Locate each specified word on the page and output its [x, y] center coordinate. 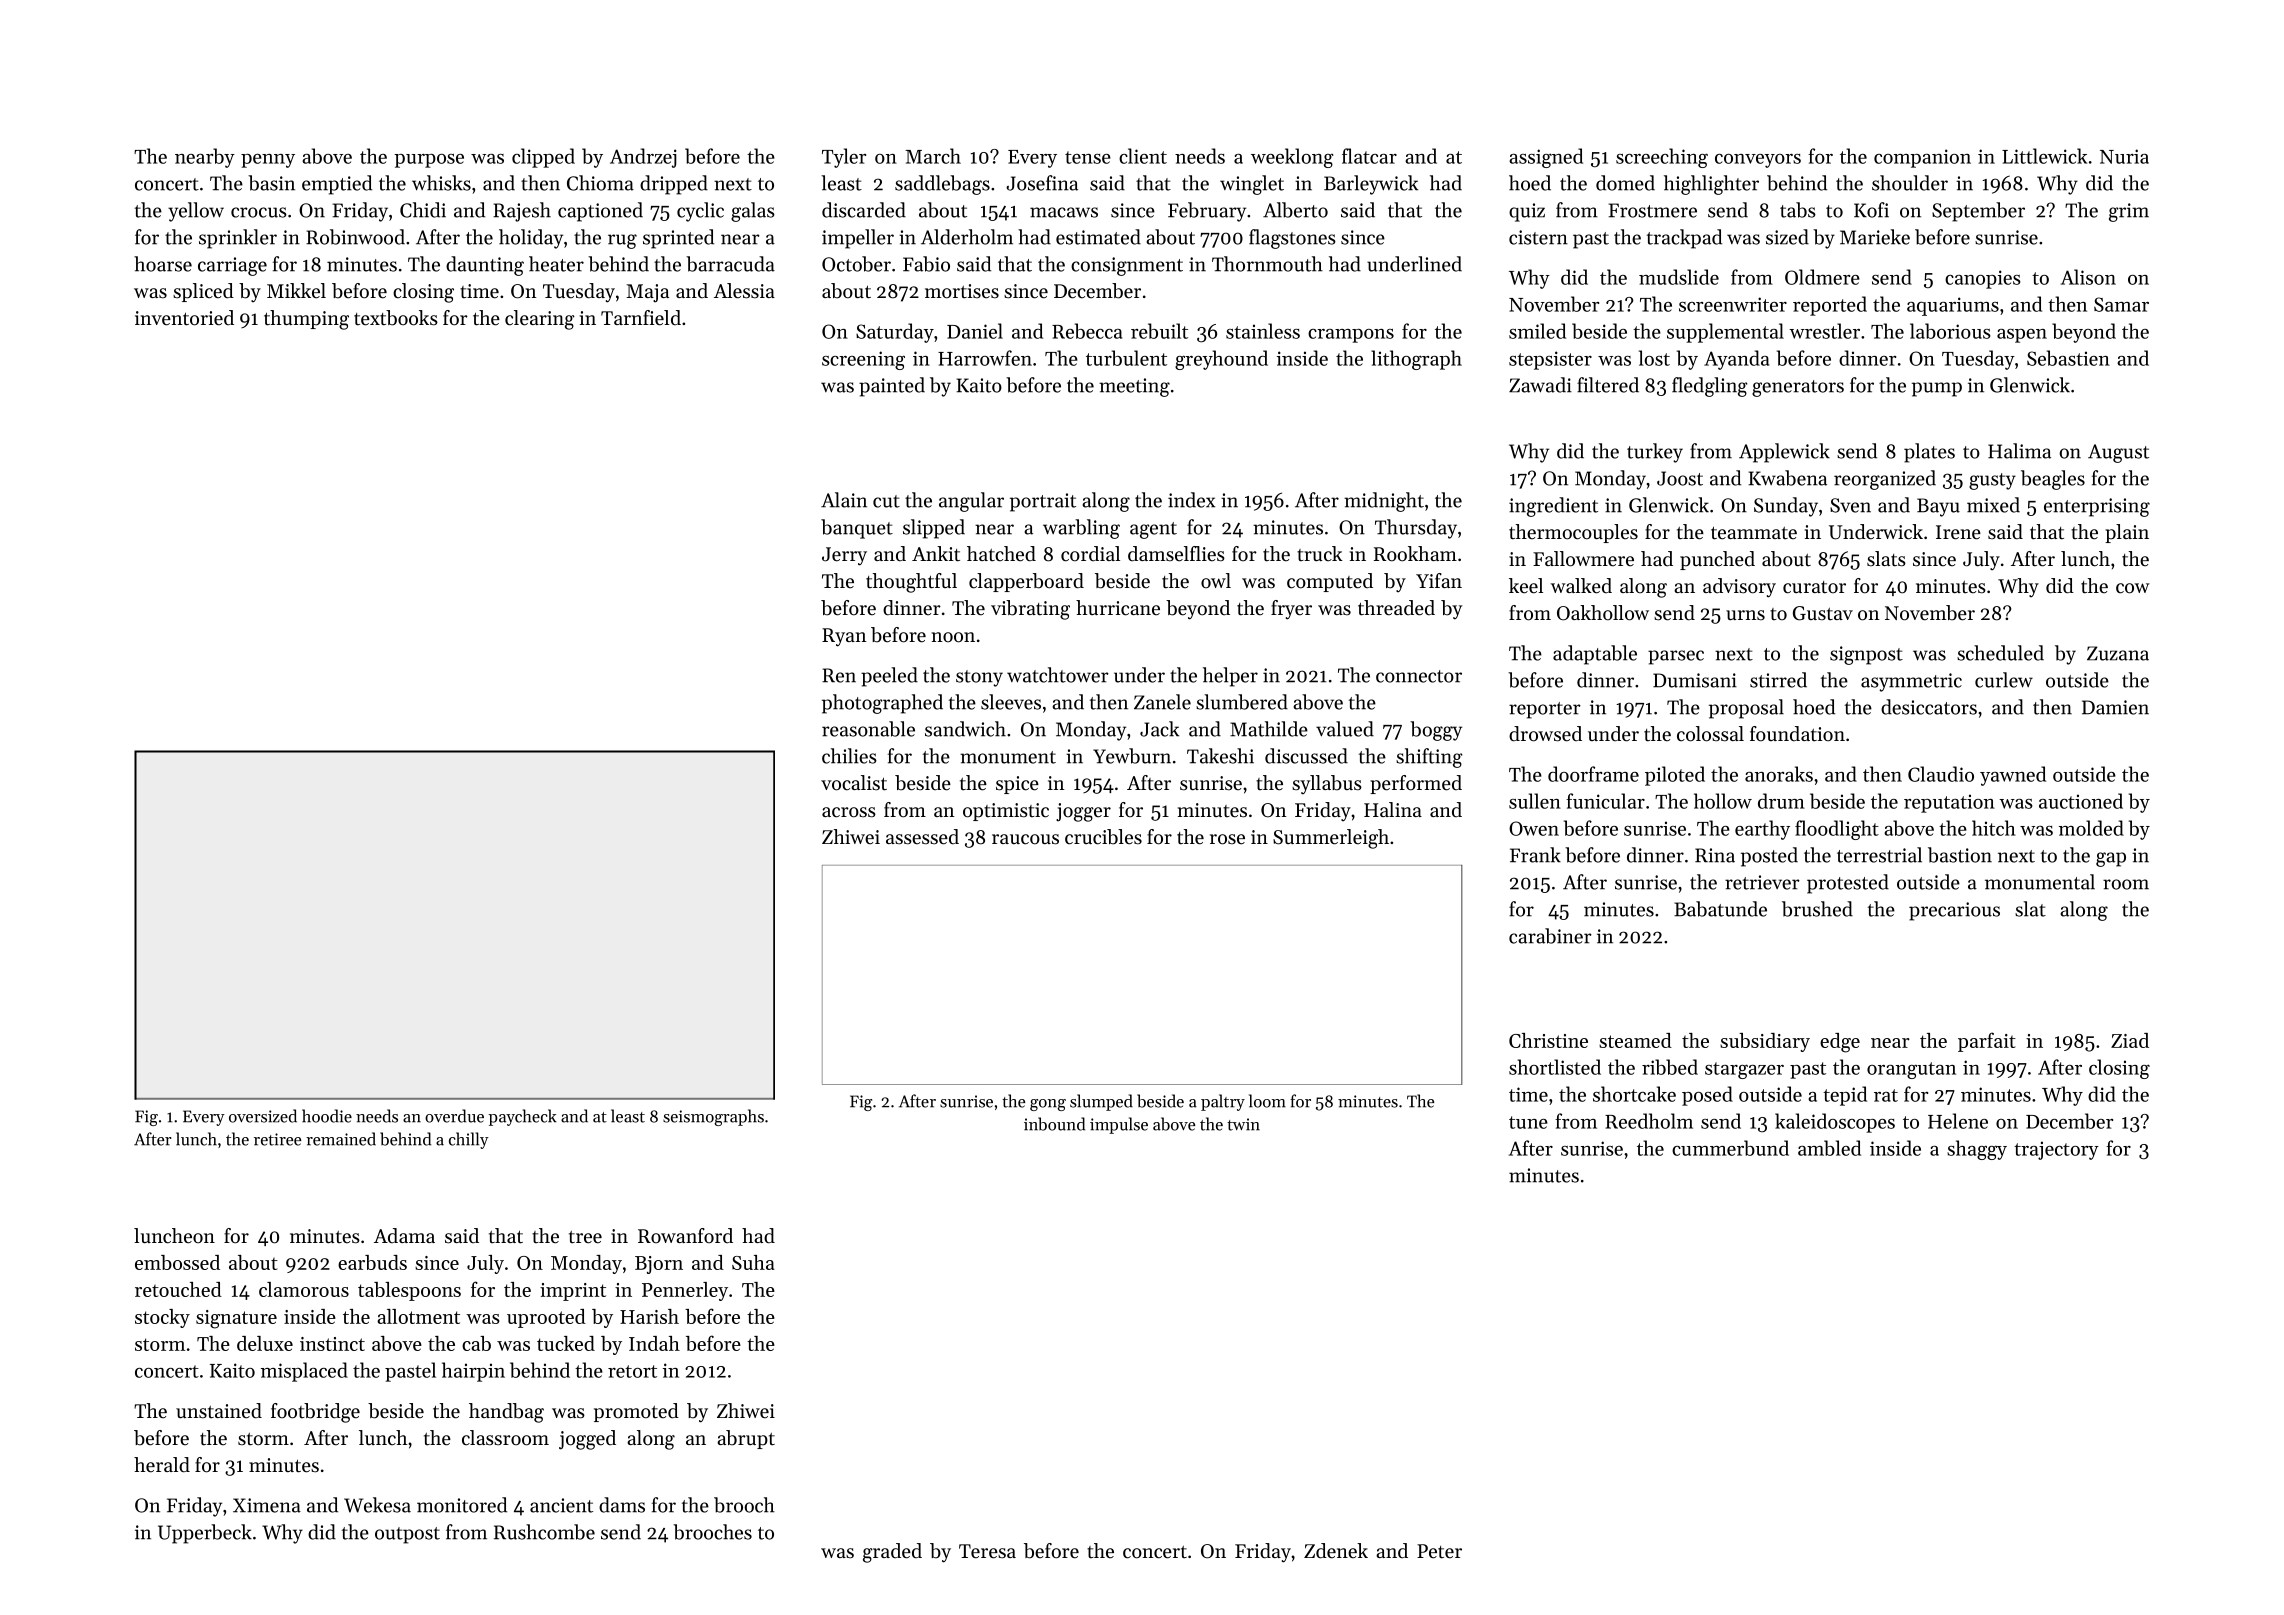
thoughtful [911, 583]
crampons [1351, 336]
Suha [753, 1262]
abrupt [746, 1439]
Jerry [844, 556]
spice [1017, 785]
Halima [2019, 451]
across [849, 812]
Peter [1439, 1551]
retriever [1762, 882]
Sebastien [2068, 358]
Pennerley [685, 1291]
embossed [177, 1262]
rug [622, 241]
